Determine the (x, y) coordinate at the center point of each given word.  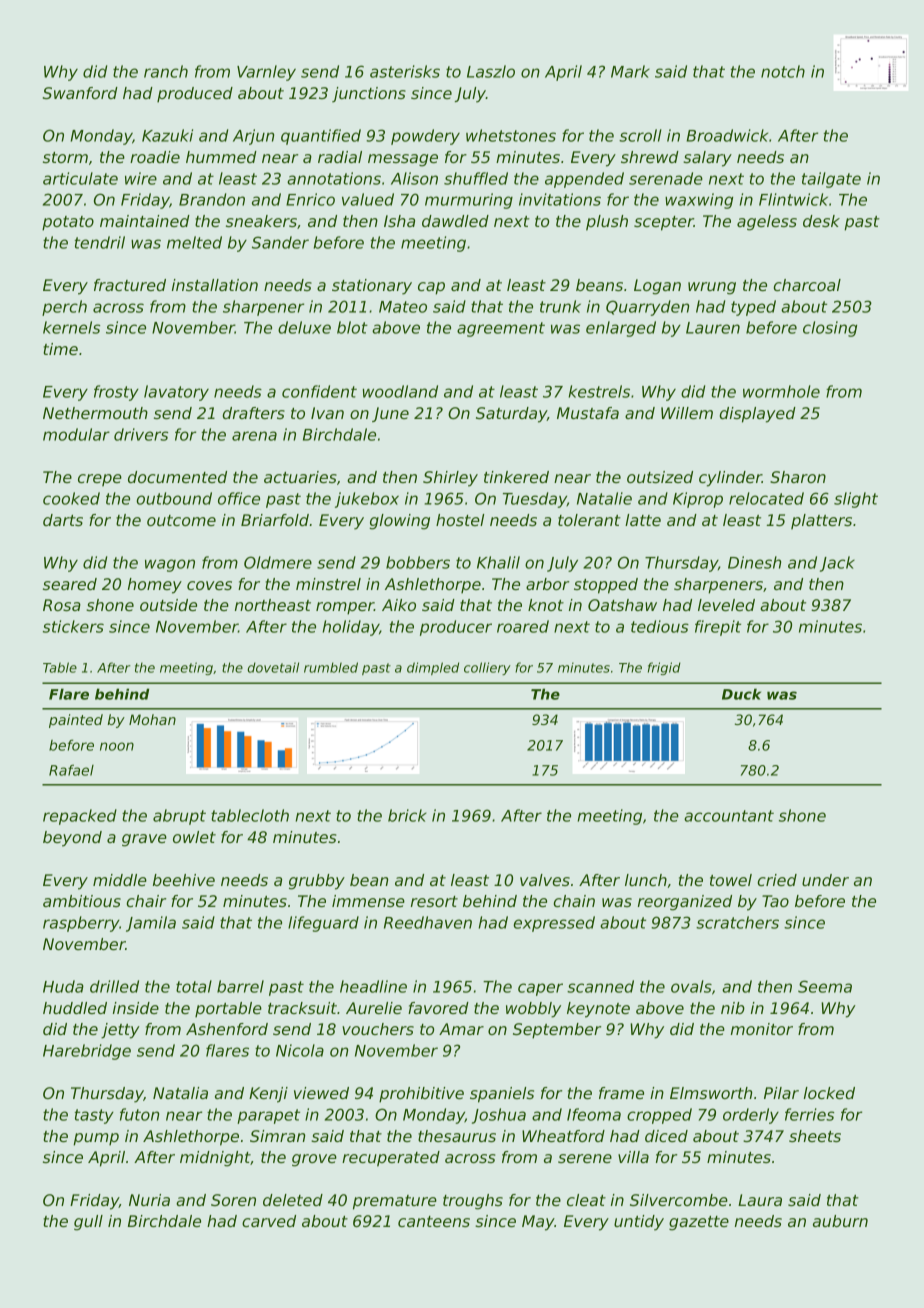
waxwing (699, 201)
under (825, 880)
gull (88, 1223)
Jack (837, 564)
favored (438, 1008)
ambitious (82, 901)
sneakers (261, 221)
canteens (434, 1221)
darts (63, 520)
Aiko (399, 605)
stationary (372, 287)
